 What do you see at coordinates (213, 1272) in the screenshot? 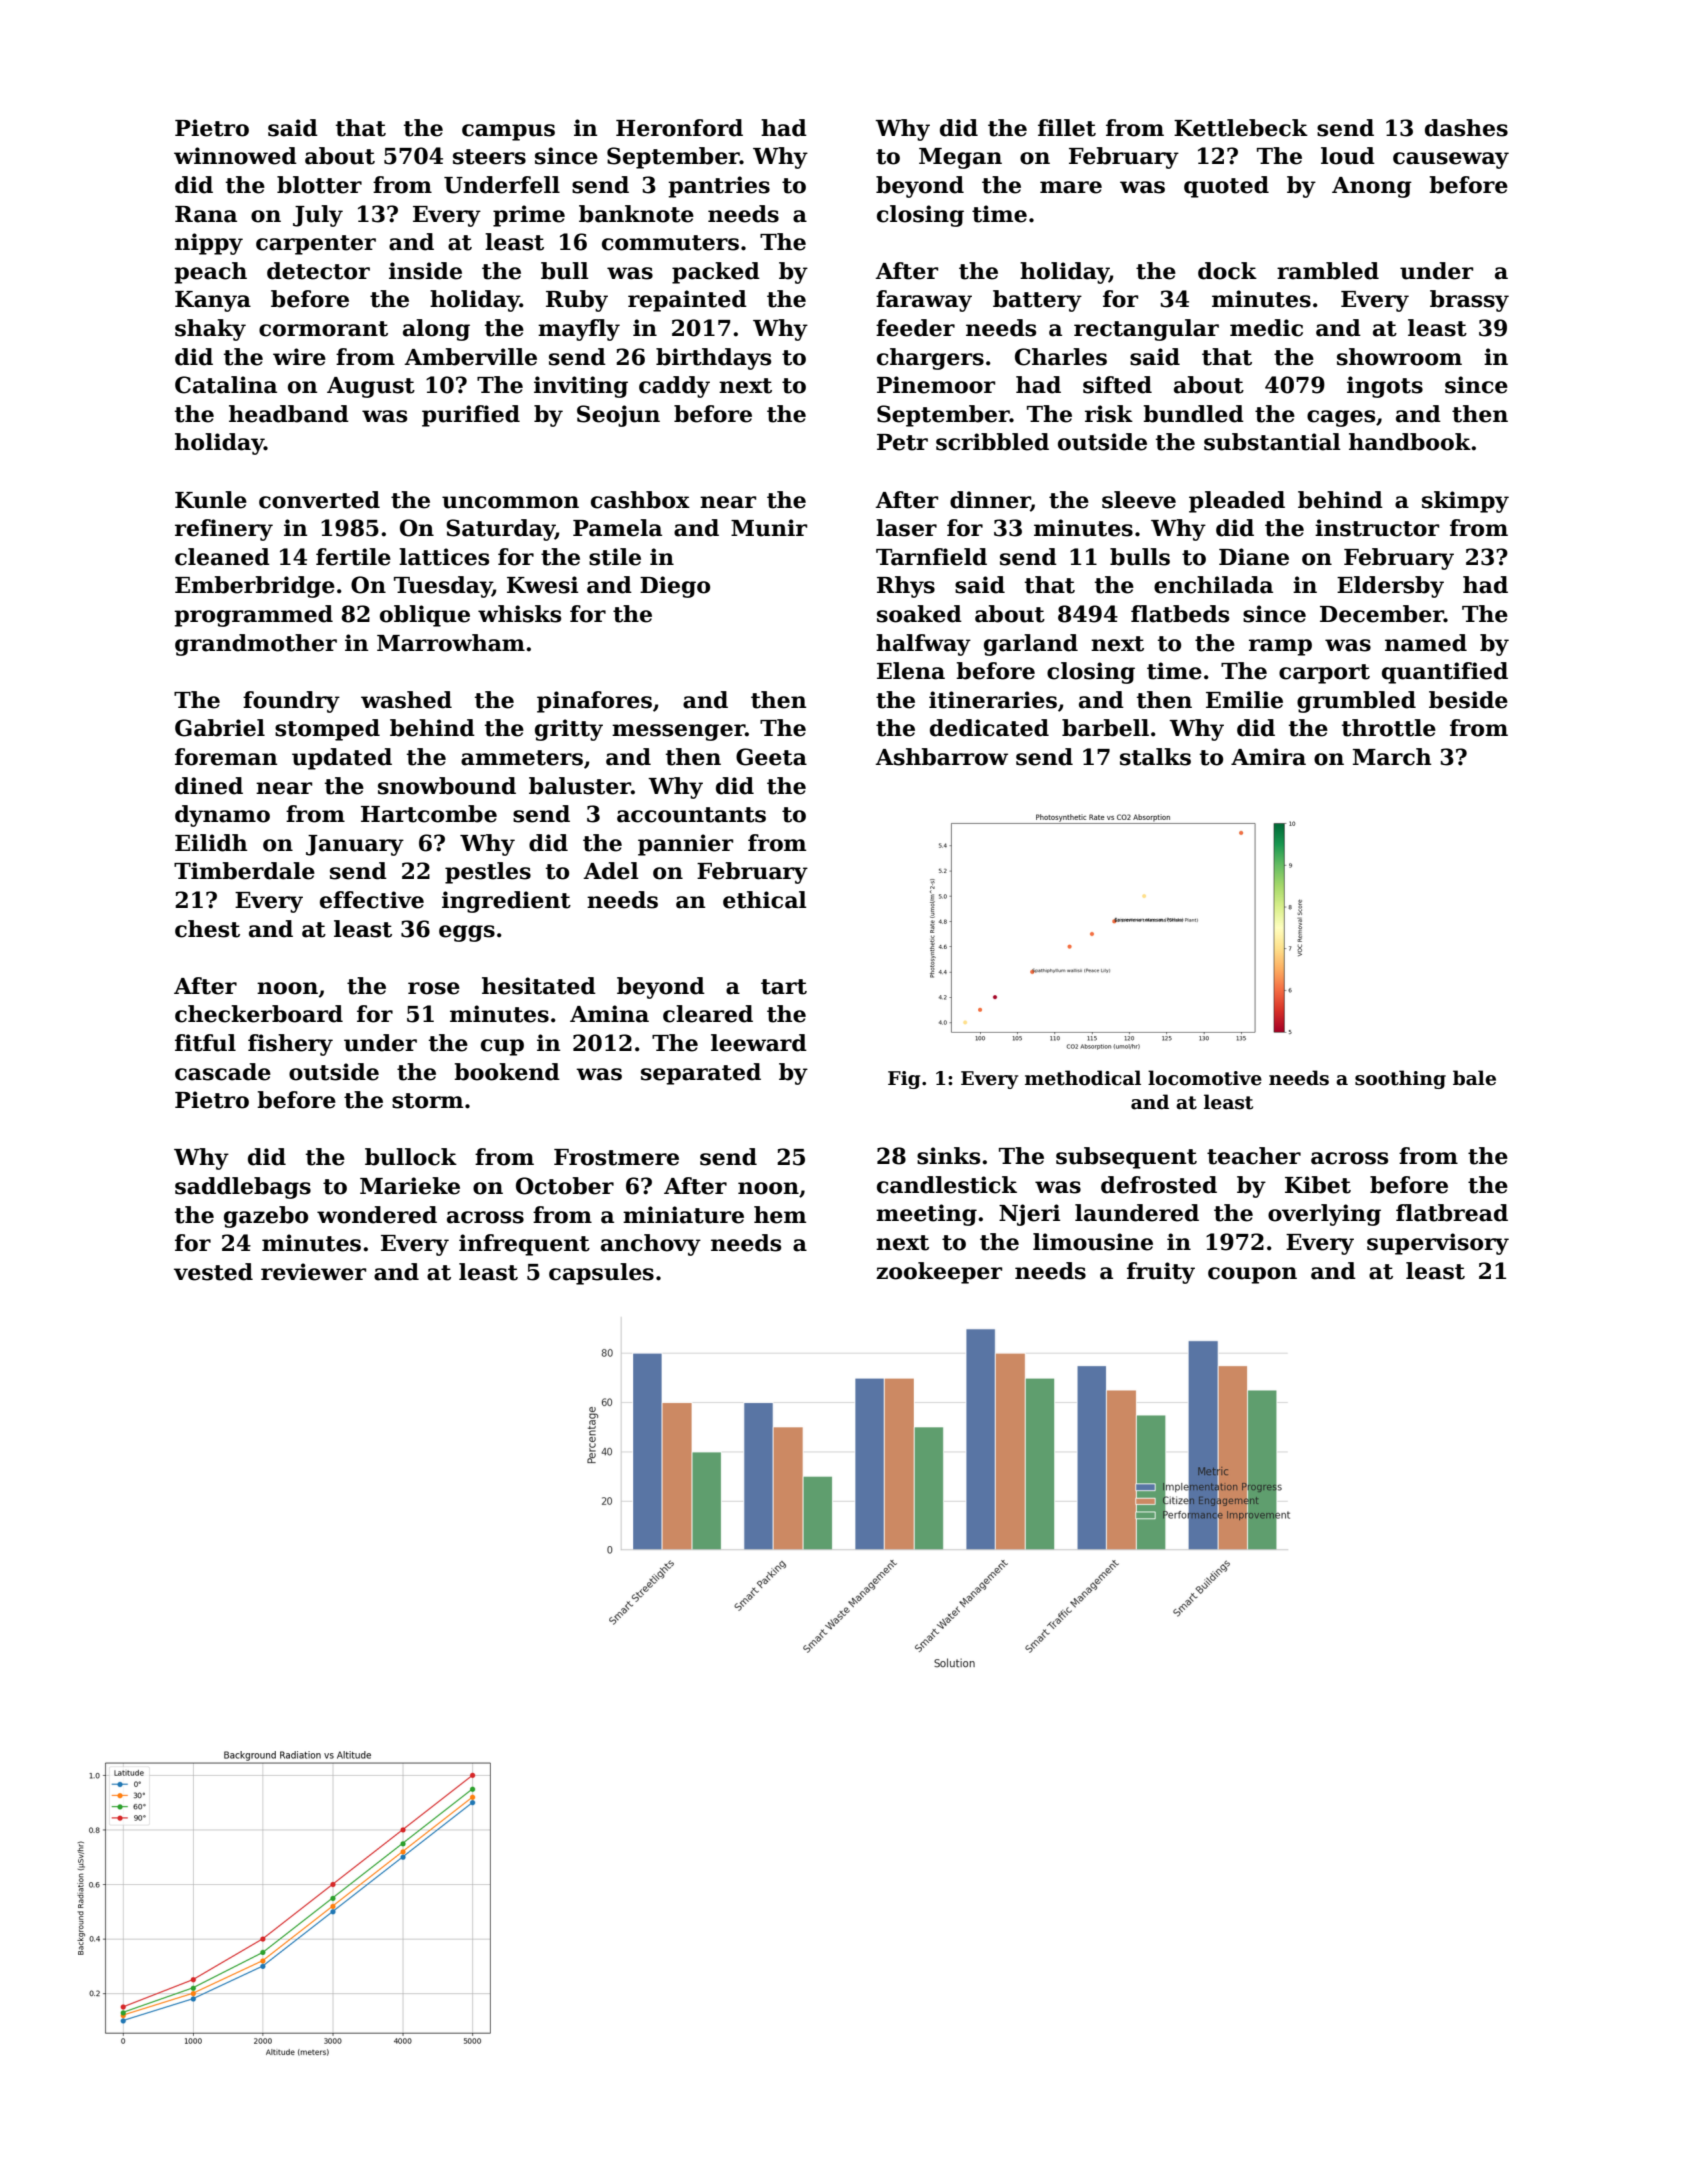
I see `vested` at bounding box center [213, 1272].
